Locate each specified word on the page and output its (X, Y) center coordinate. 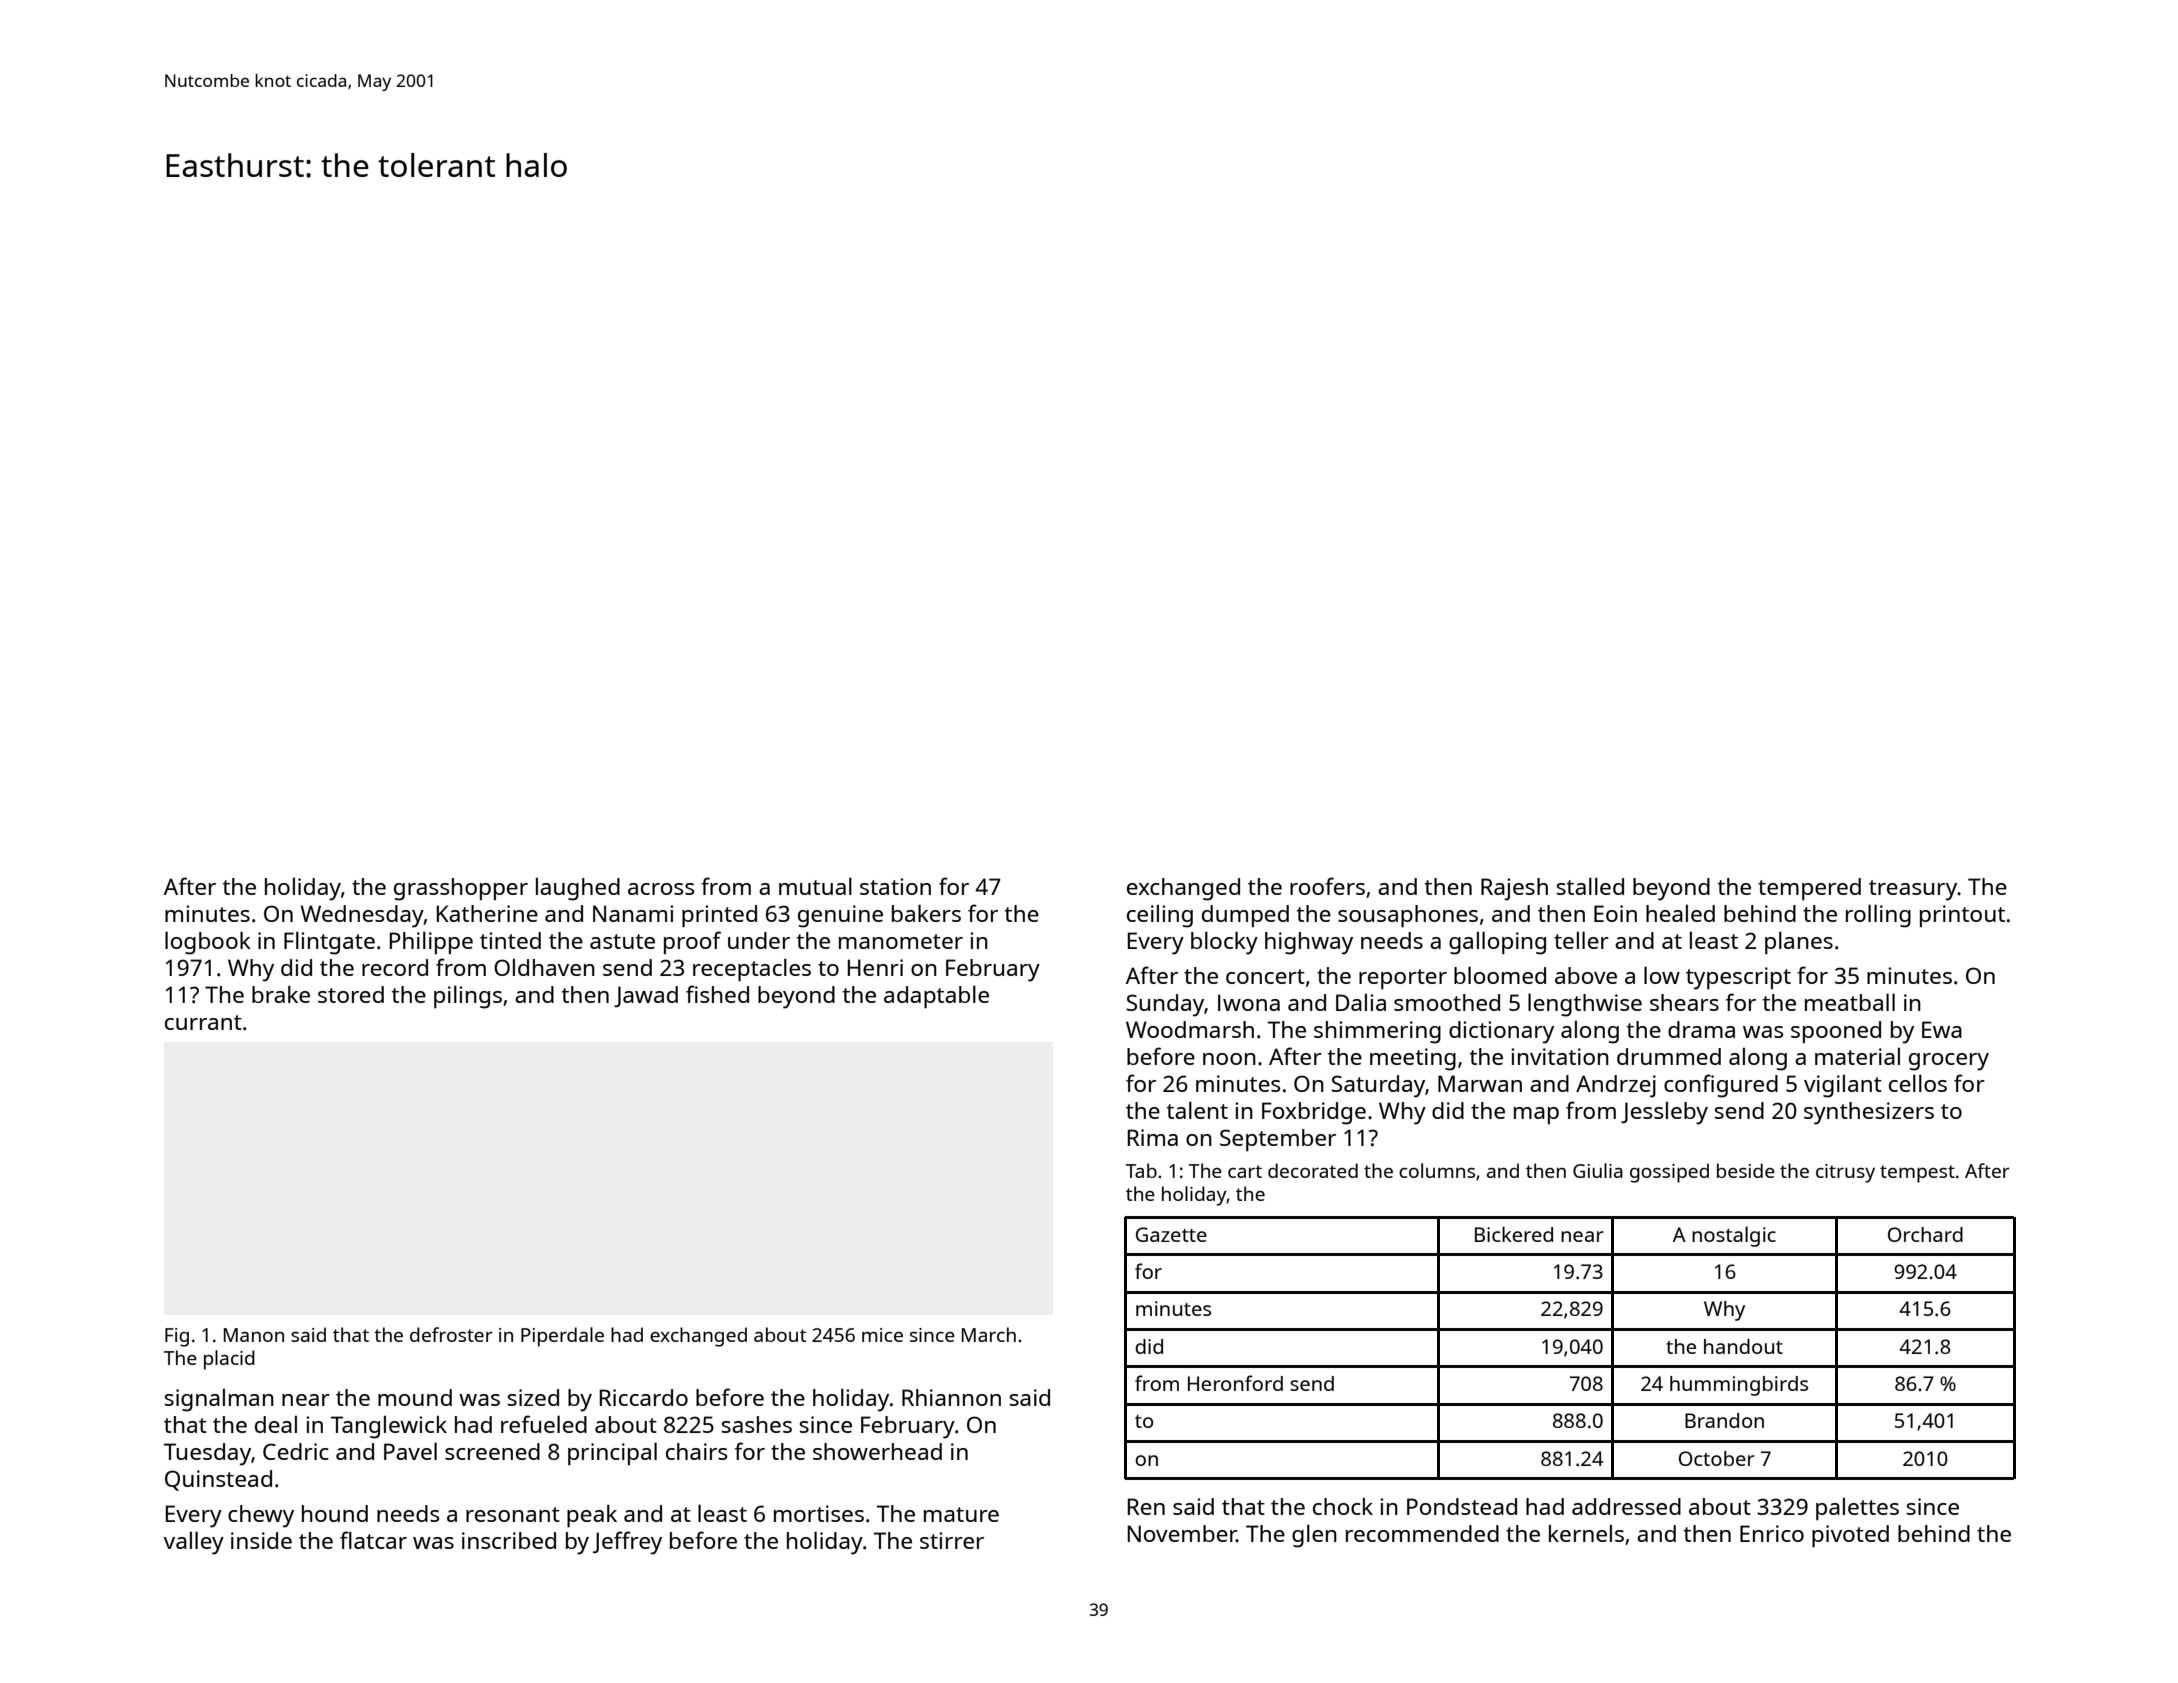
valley (194, 1543)
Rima (1153, 1137)
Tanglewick (389, 1427)
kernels (1586, 1533)
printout (1962, 916)
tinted (510, 940)
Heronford (1235, 1383)
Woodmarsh (1190, 1029)
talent (1197, 1110)
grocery (1949, 1062)
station (895, 886)
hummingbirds (1739, 1386)
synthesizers (1869, 1113)
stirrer (952, 1540)
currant (203, 1022)
